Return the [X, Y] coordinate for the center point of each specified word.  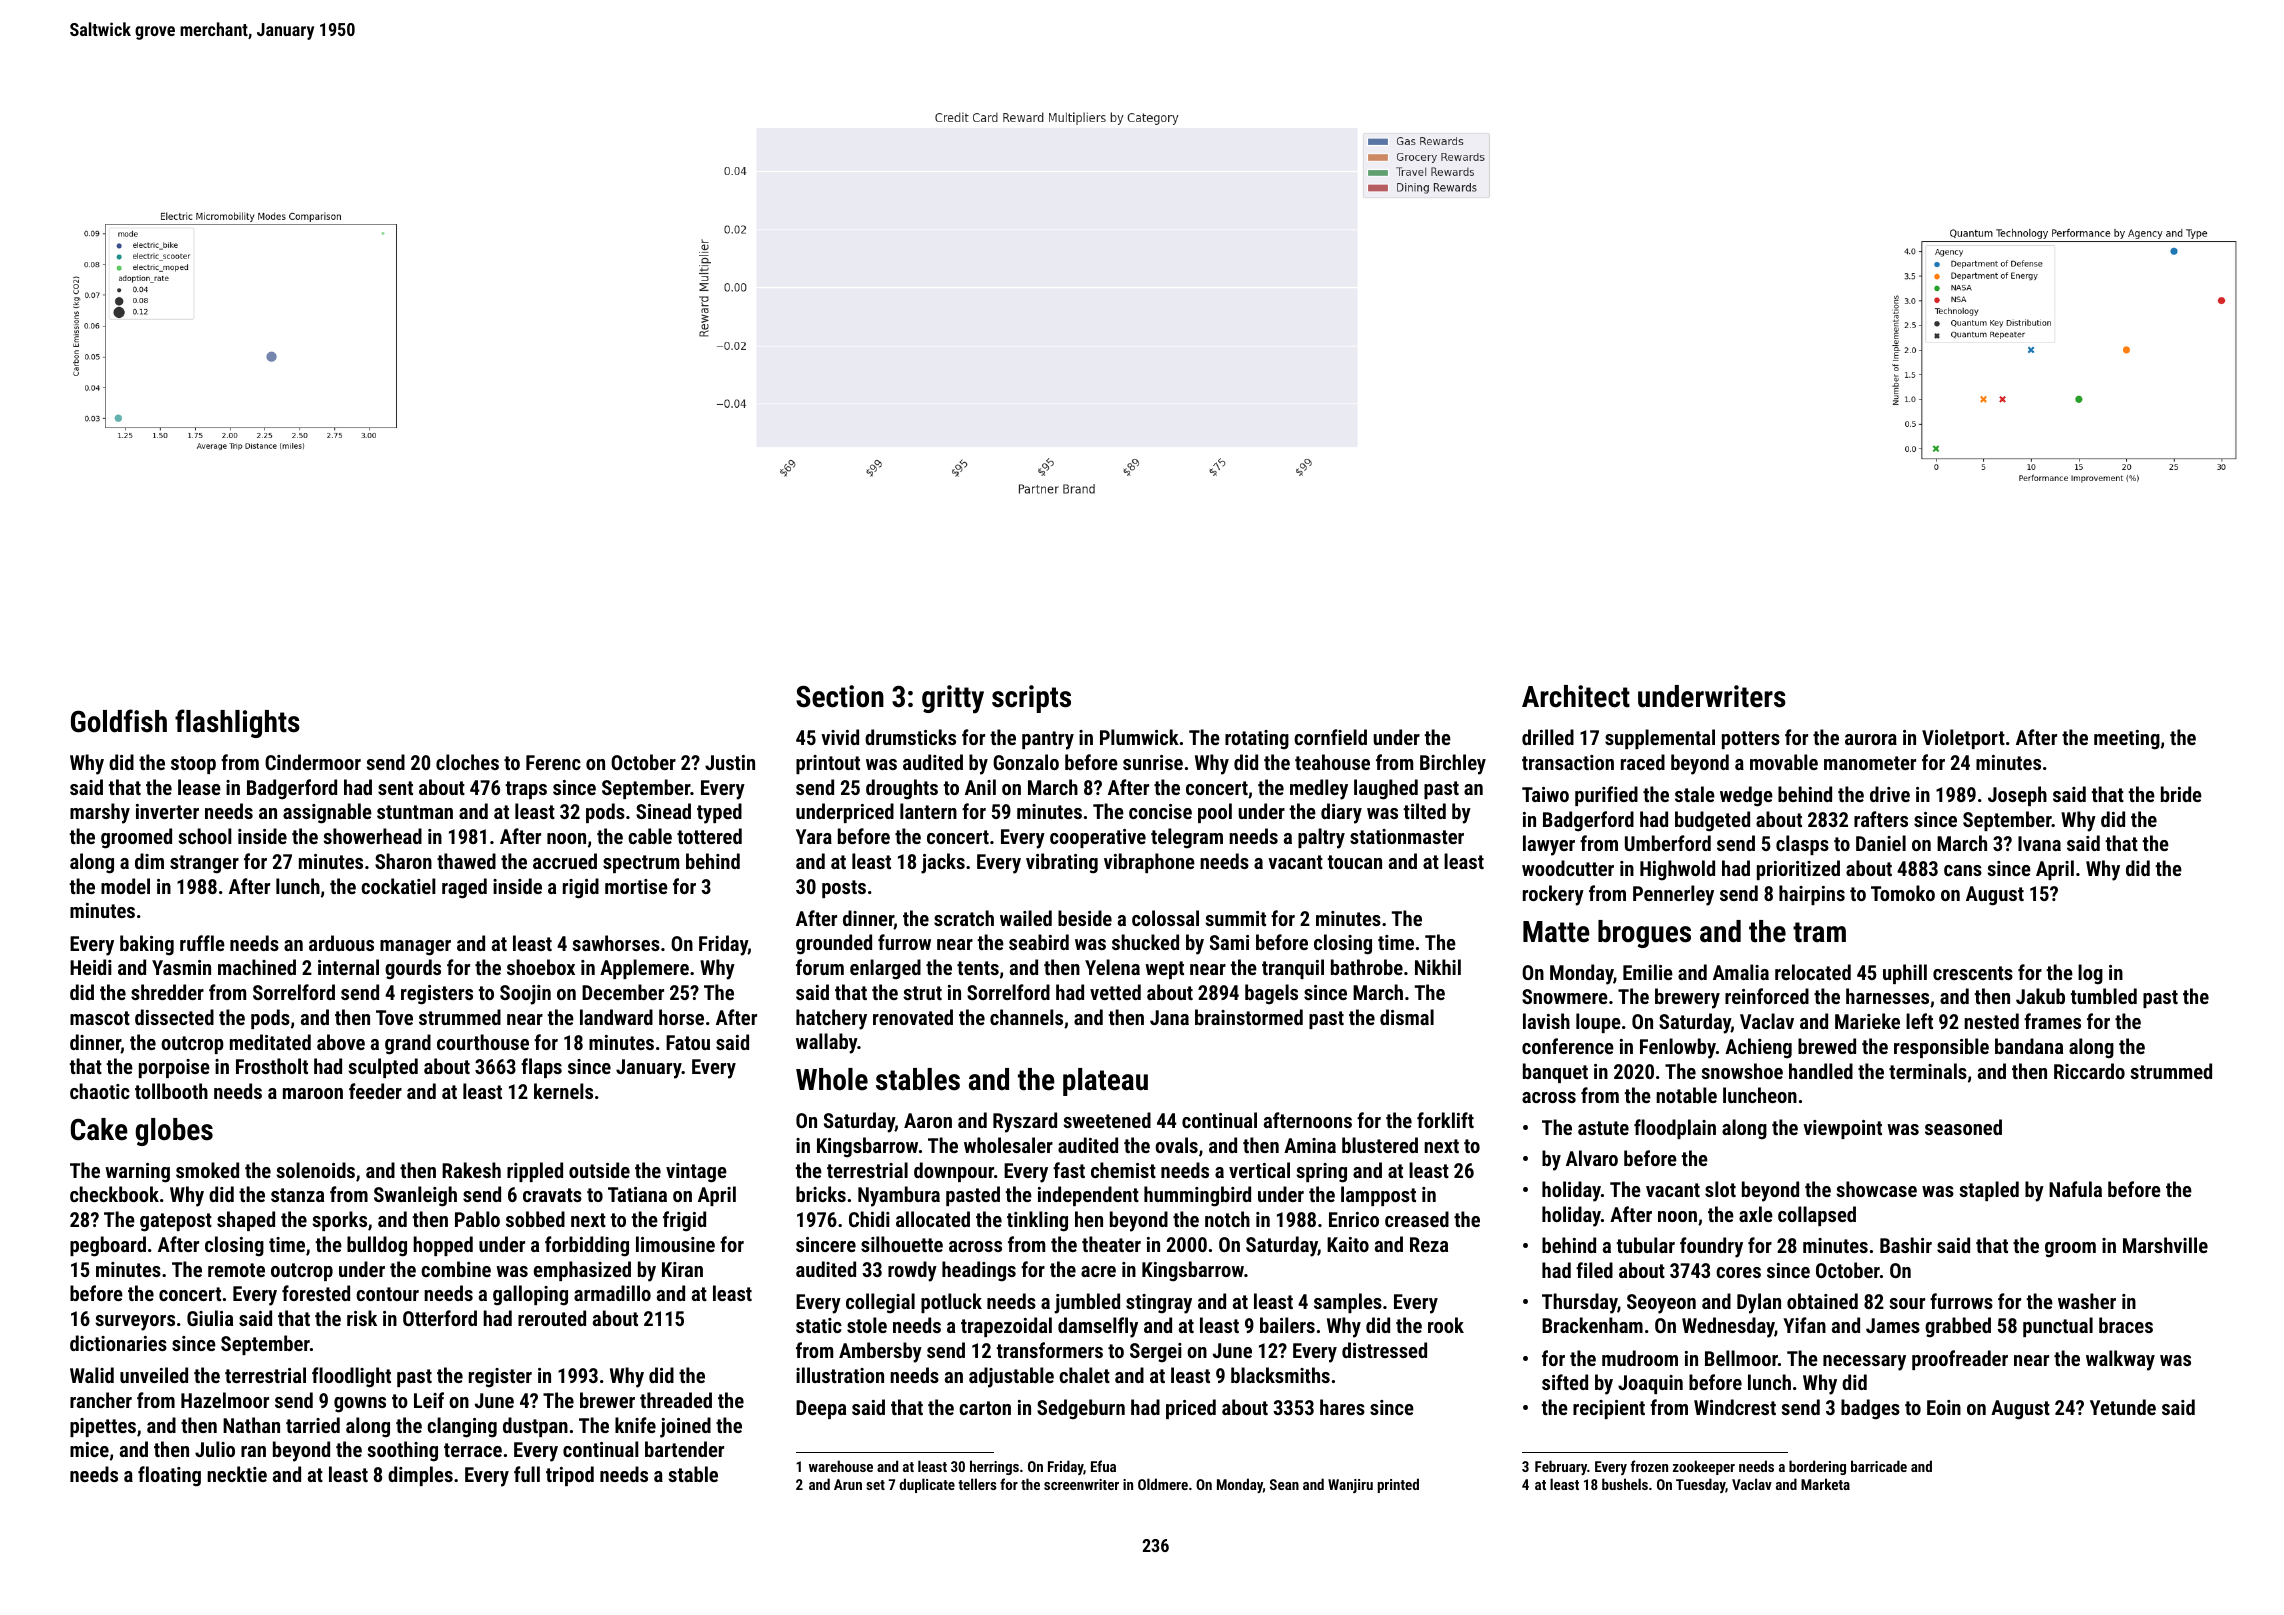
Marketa [1825, 1484]
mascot [100, 1018]
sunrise [1153, 762]
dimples [420, 1476]
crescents [1973, 973]
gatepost [176, 1222]
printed [1398, 1485]
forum [820, 967]
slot [1720, 1189]
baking [147, 945]
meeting [2127, 740]
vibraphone [1149, 863]
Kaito [1348, 1244]
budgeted [1712, 821]
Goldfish [119, 721]
